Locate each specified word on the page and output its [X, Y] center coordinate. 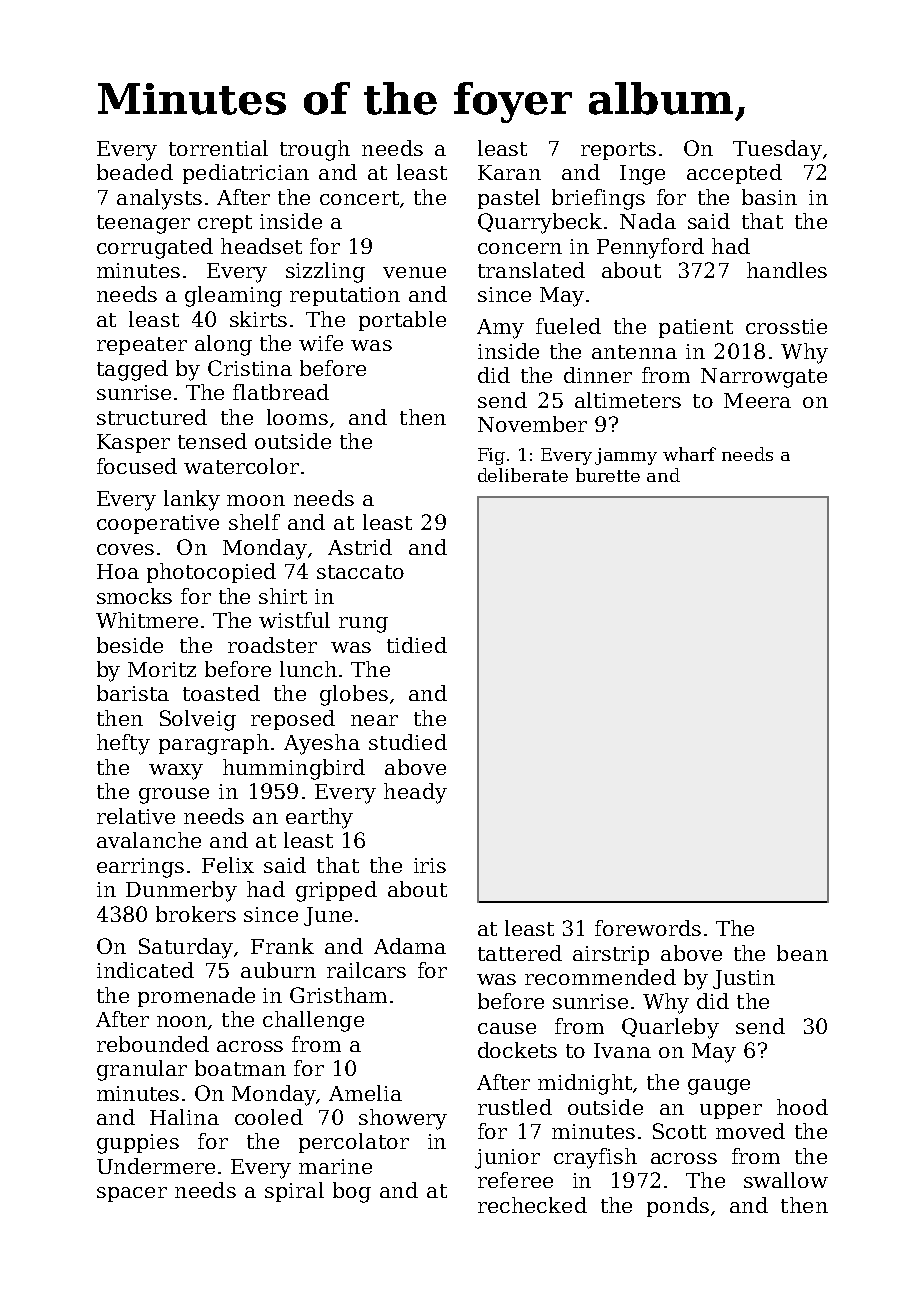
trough [315, 150]
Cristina [250, 368]
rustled [515, 1107]
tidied [417, 645]
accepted [734, 174]
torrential [218, 148]
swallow [786, 1180]
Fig [491, 456]
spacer [132, 1194]
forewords [648, 928]
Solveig [198, 720]
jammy [626, 456]
